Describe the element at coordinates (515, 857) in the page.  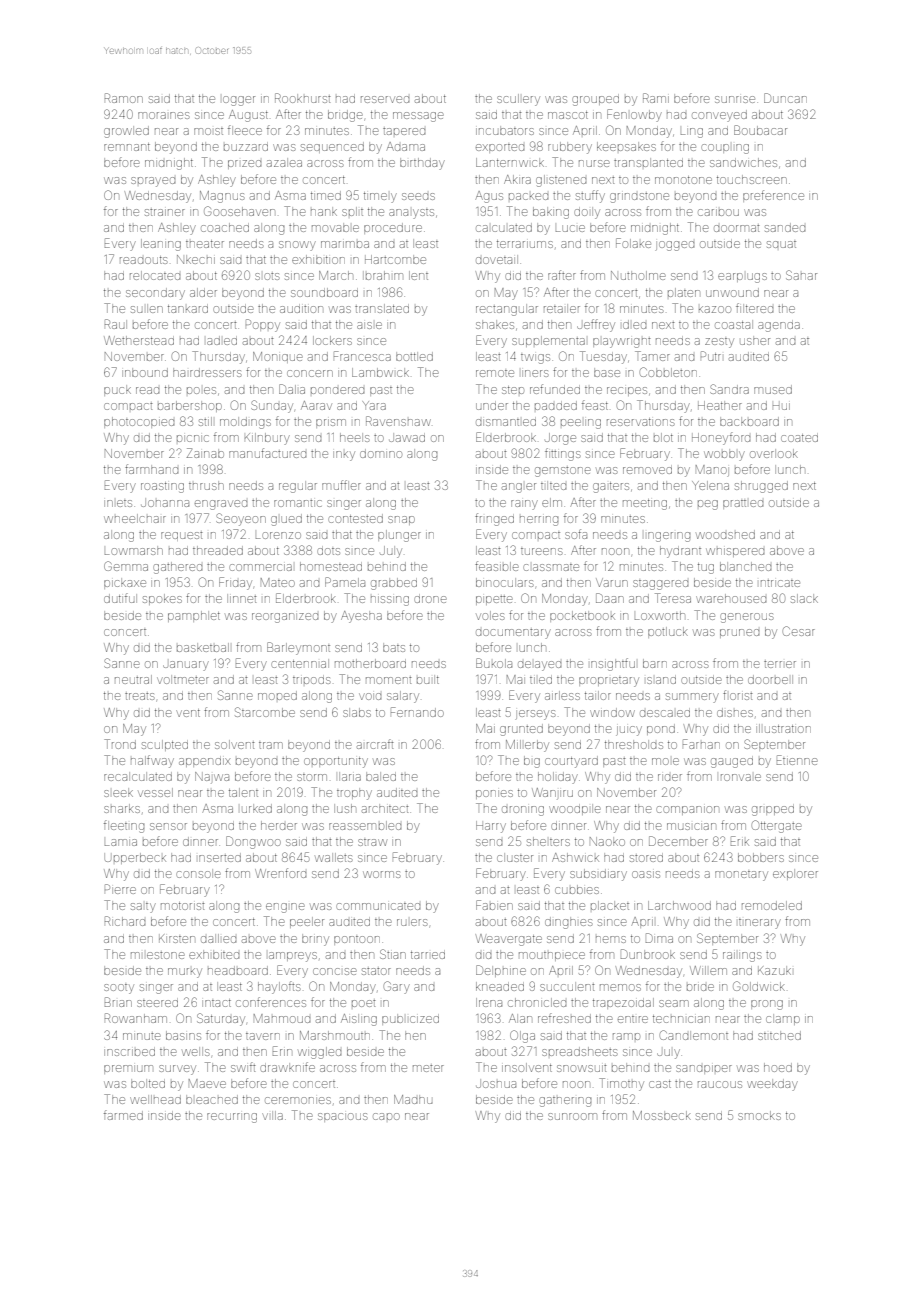
I see `cluster` at that location.
